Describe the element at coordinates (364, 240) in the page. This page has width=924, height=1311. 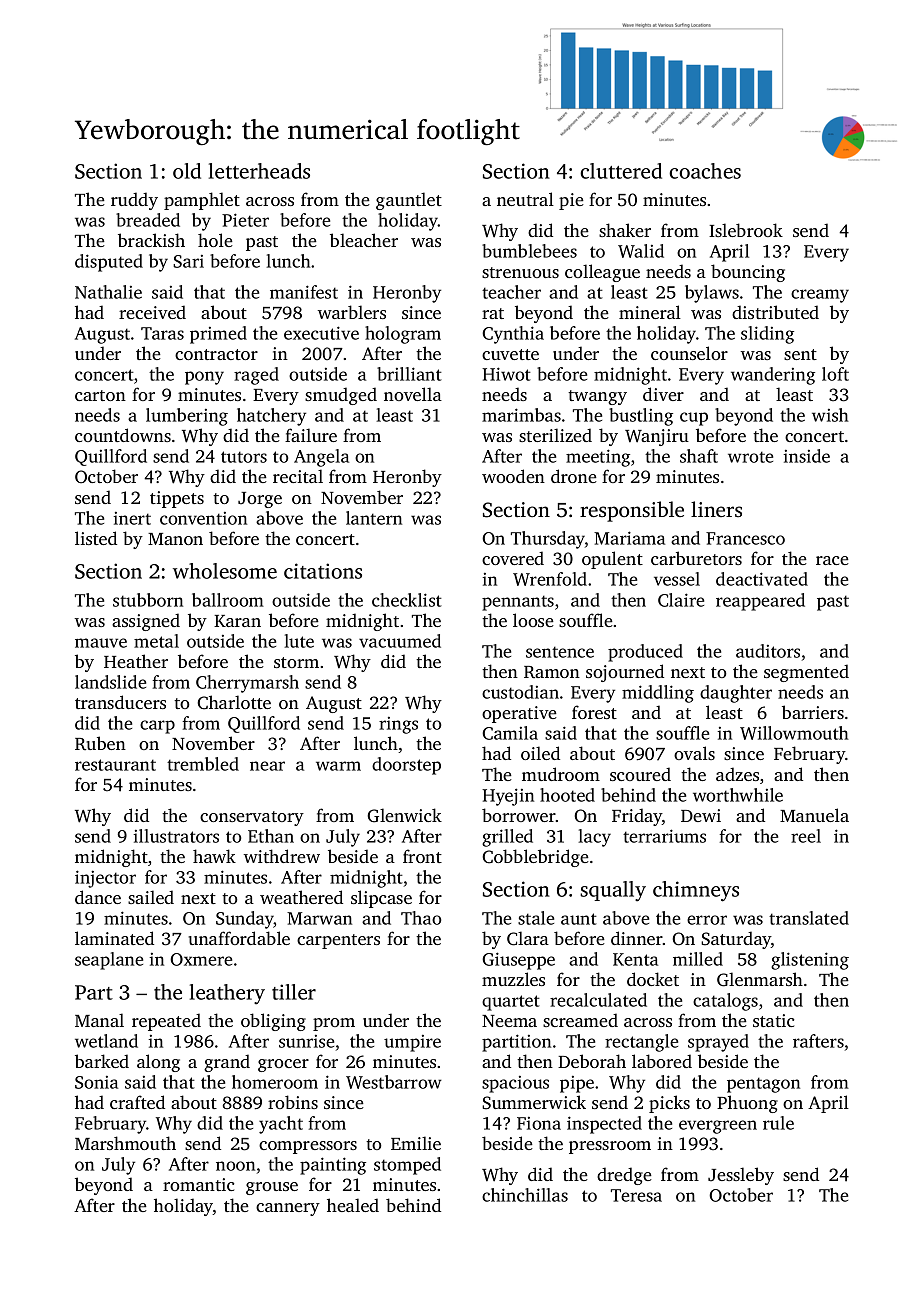
I see `bleacher` at that location.
